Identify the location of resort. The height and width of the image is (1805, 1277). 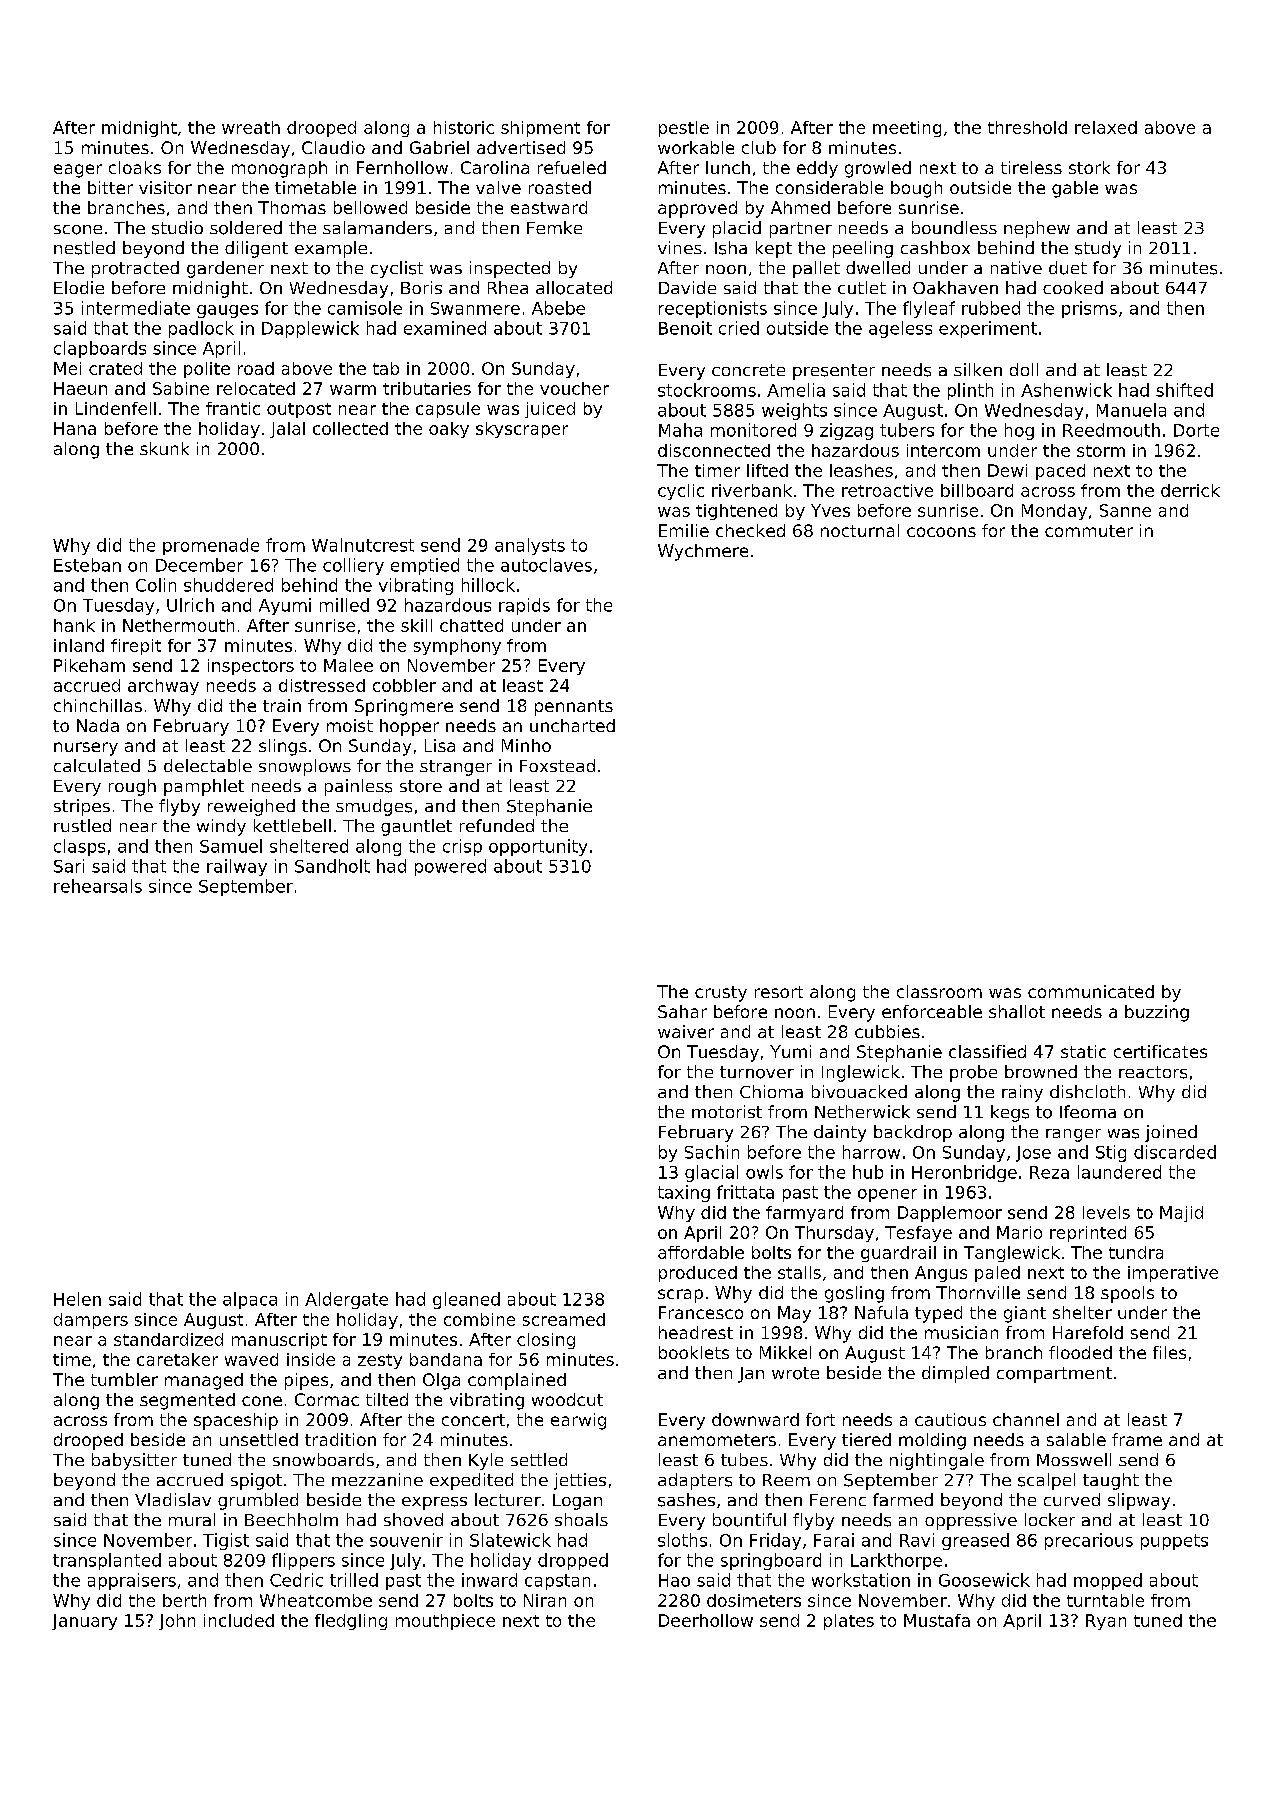
(779, 992).
